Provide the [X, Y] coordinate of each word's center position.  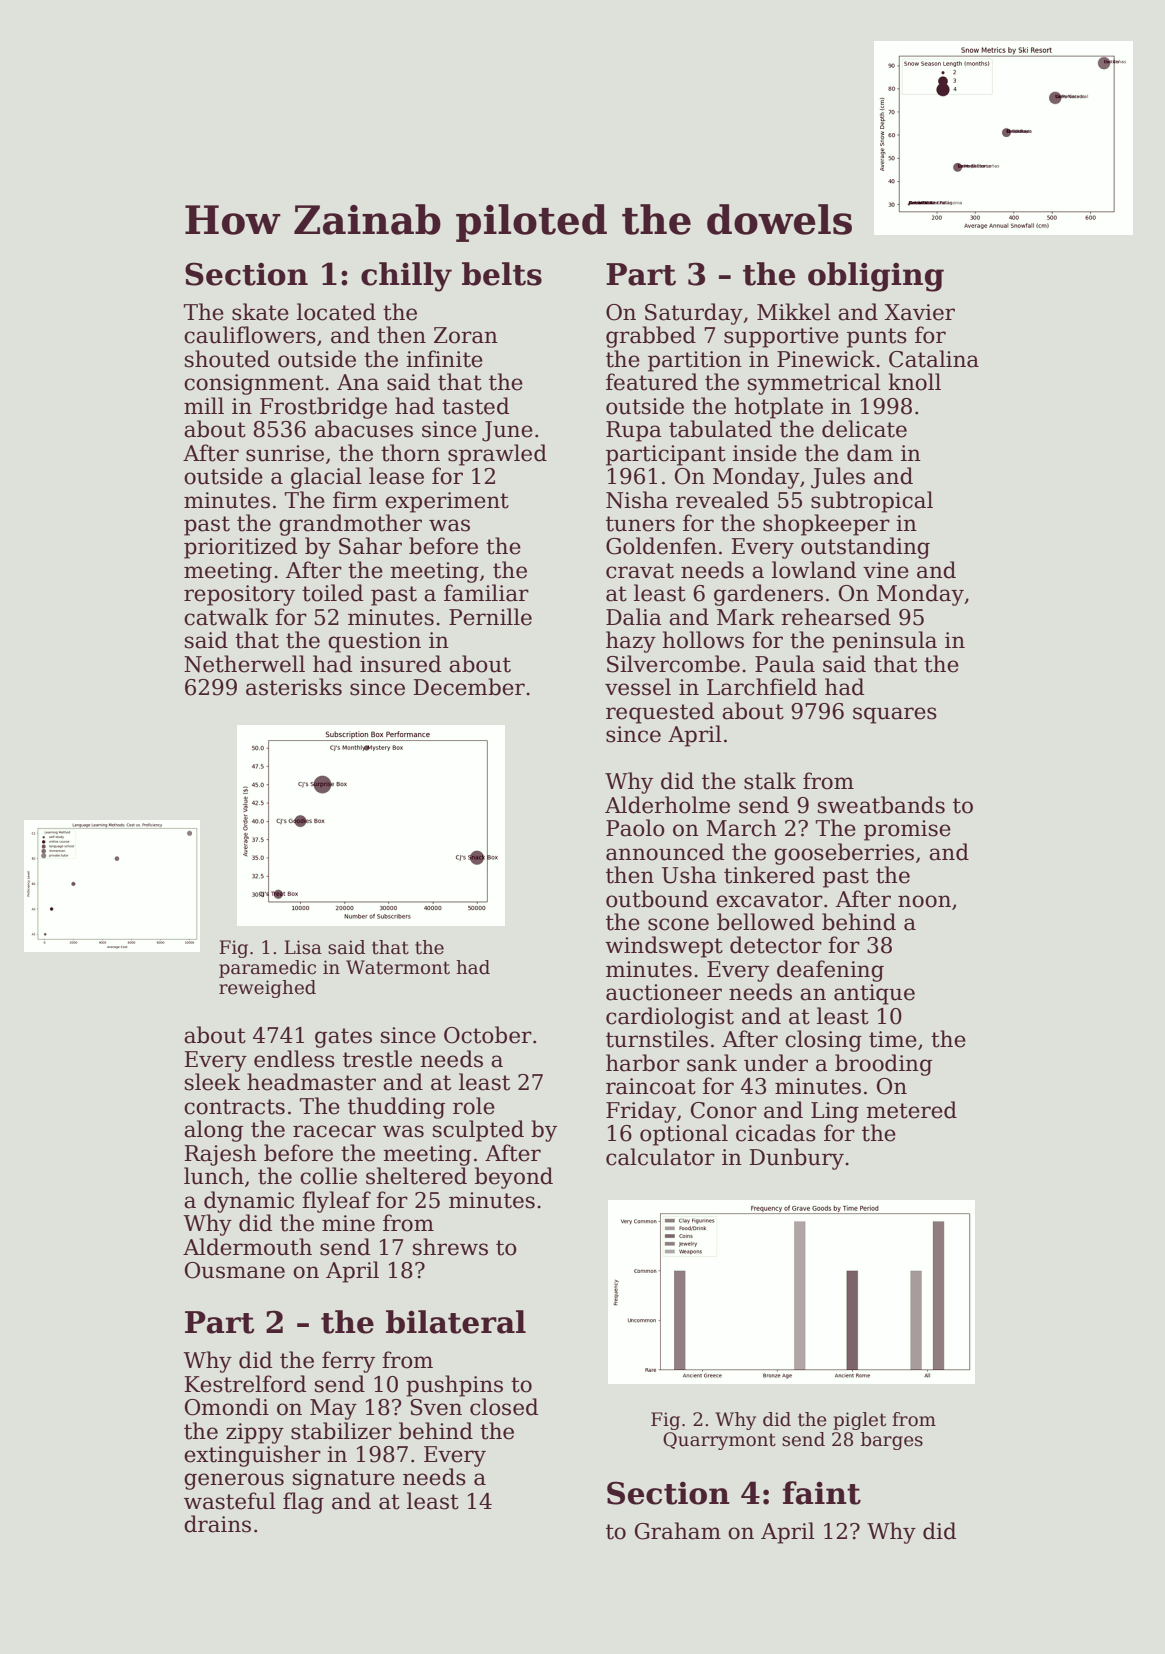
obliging [876, 277]
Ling [835, 1112]
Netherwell [244, 664]
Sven [436, 1407]
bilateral [456, 1322]
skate [260, 312]
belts [502, 274]
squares [895, 715]
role [474, 1106]
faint [822, 1493]
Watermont [398, 967]
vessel [638, 687]
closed [504, 1407]
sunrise [285, 453]
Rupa [634, 431]
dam [870, 453]
